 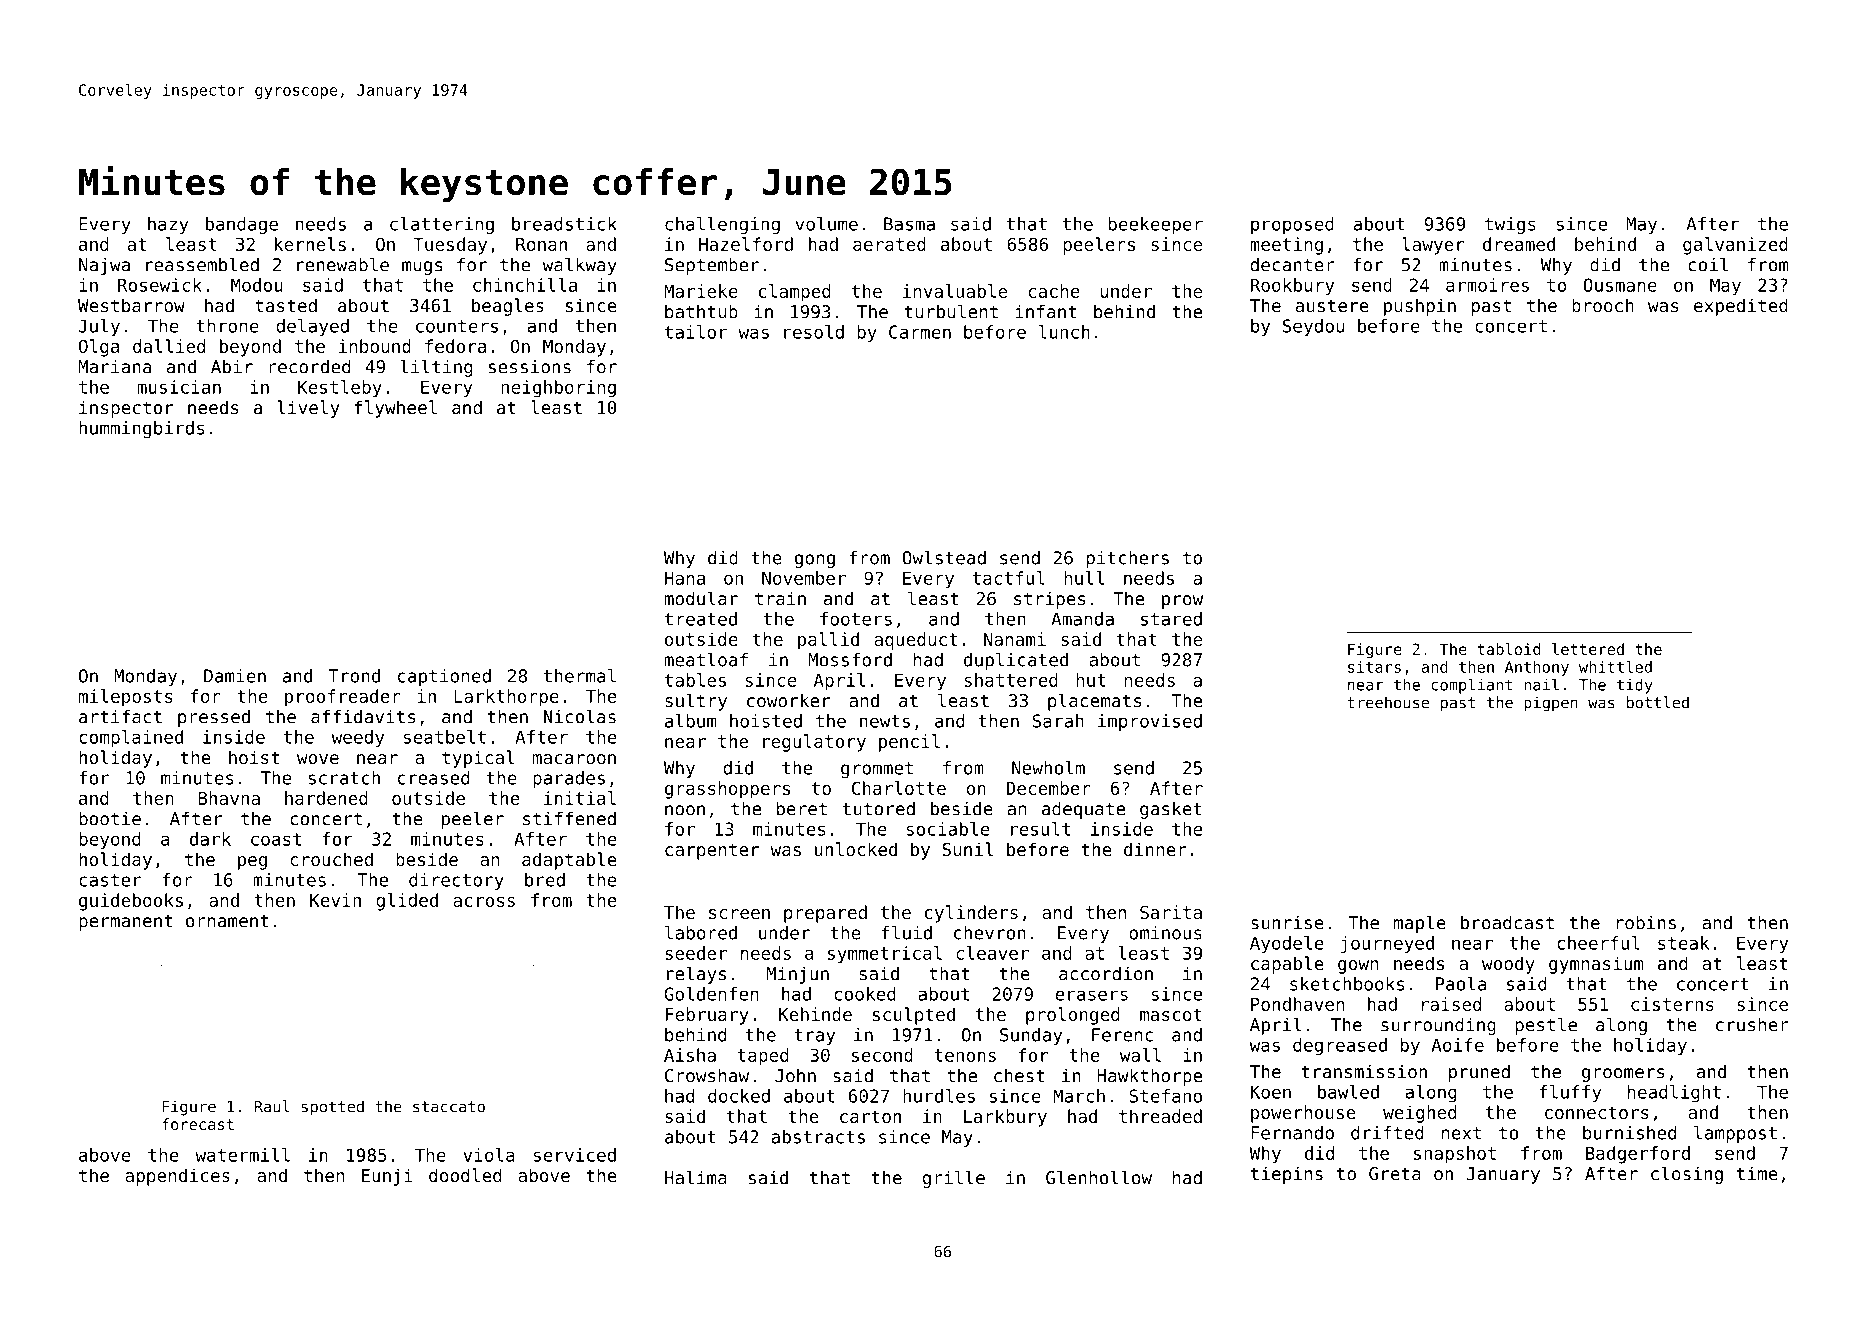 What do you see at coordinates (1510, 225) in the document?
I see `twigs` at bounding box center [1510, 225].
